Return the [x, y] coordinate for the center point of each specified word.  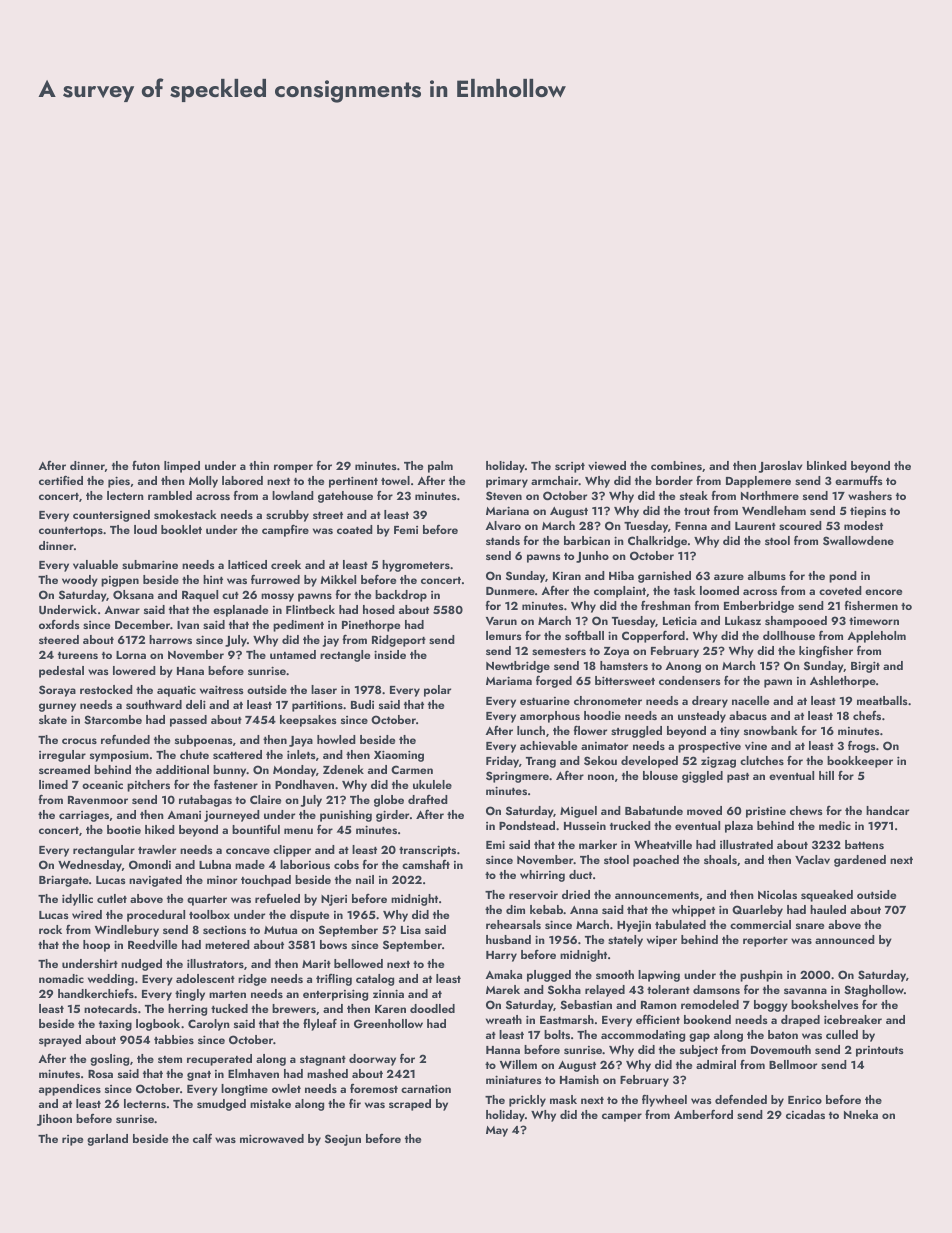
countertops [71, 532]
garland [107, 1140]
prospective [709, 747]
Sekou [600, 761]
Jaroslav [780, 467]
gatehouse [345, 497]
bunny [230, 771]
